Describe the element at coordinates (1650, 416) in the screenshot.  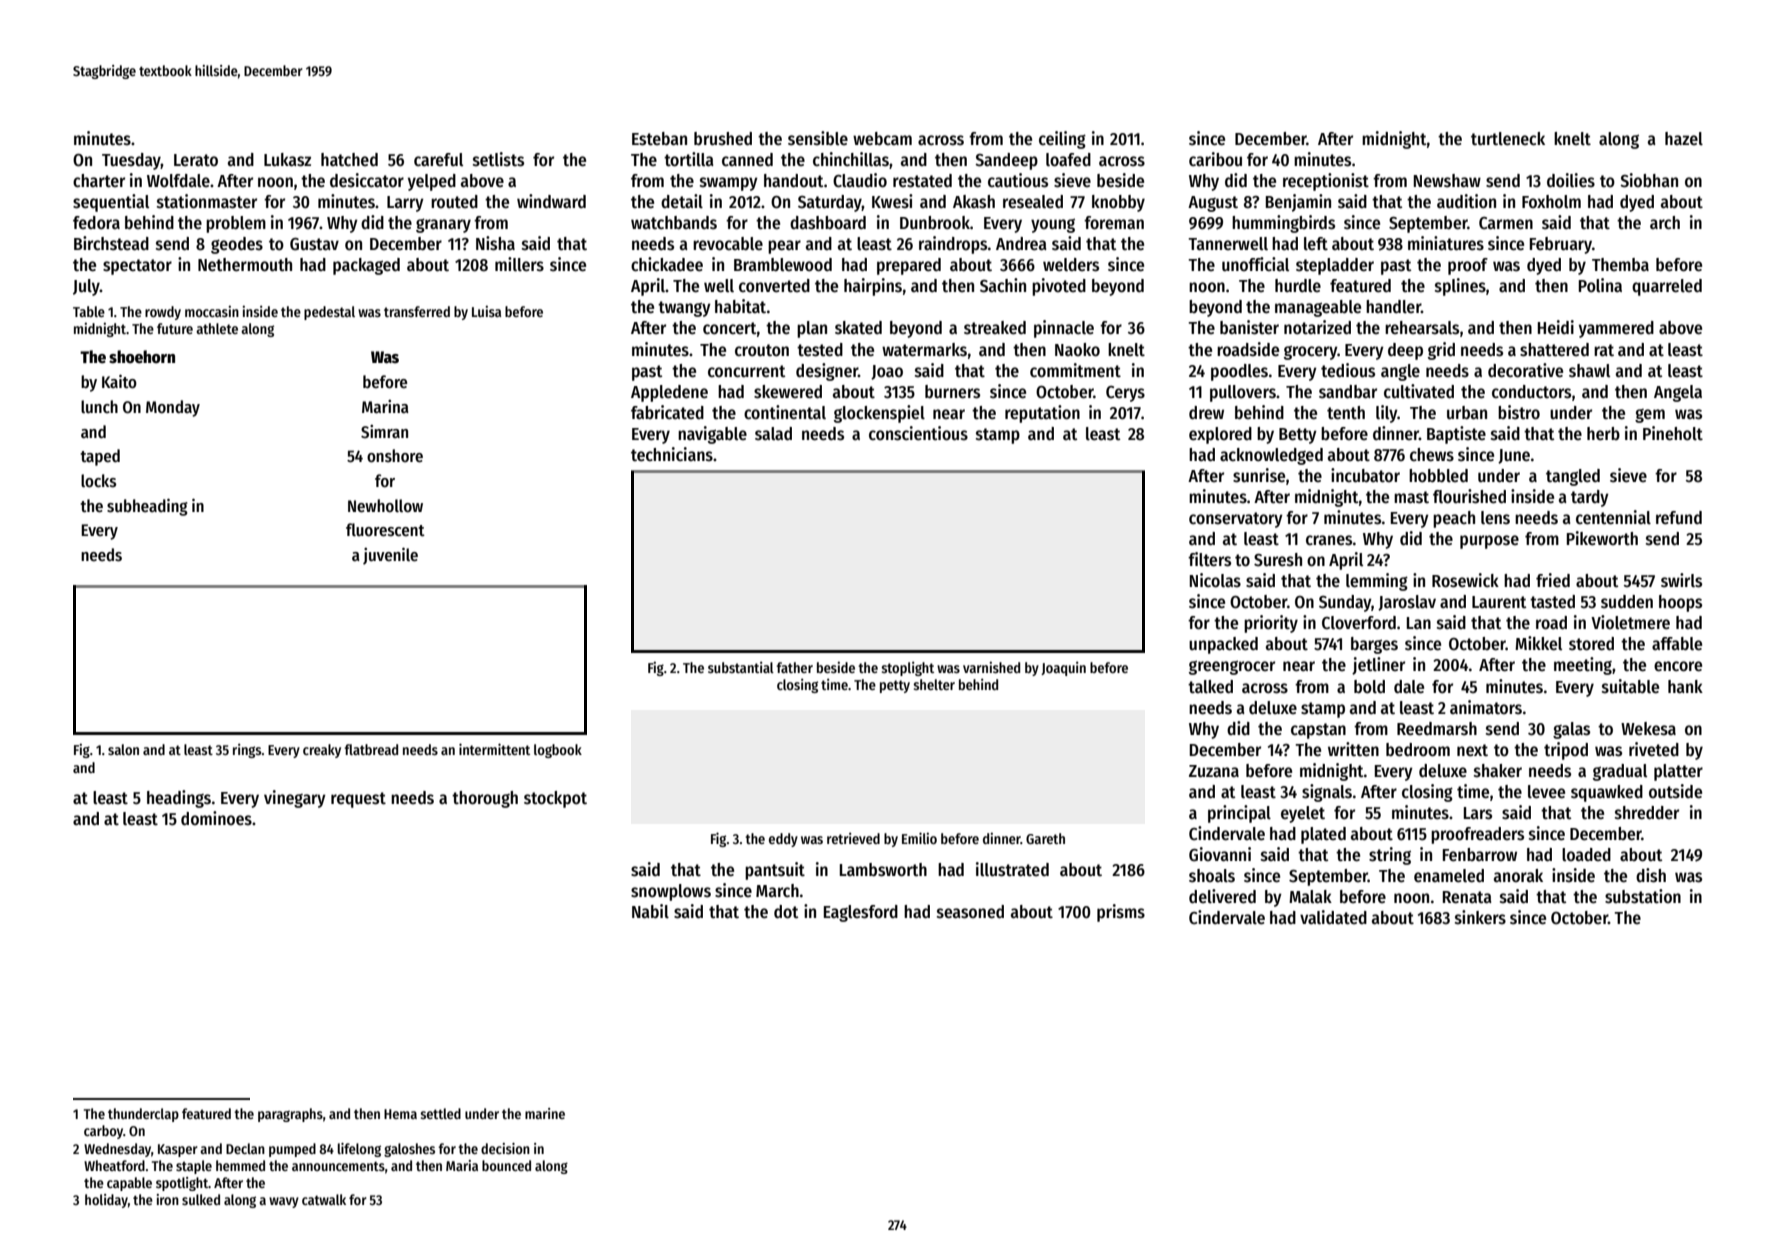
I see `gem` at that location.
